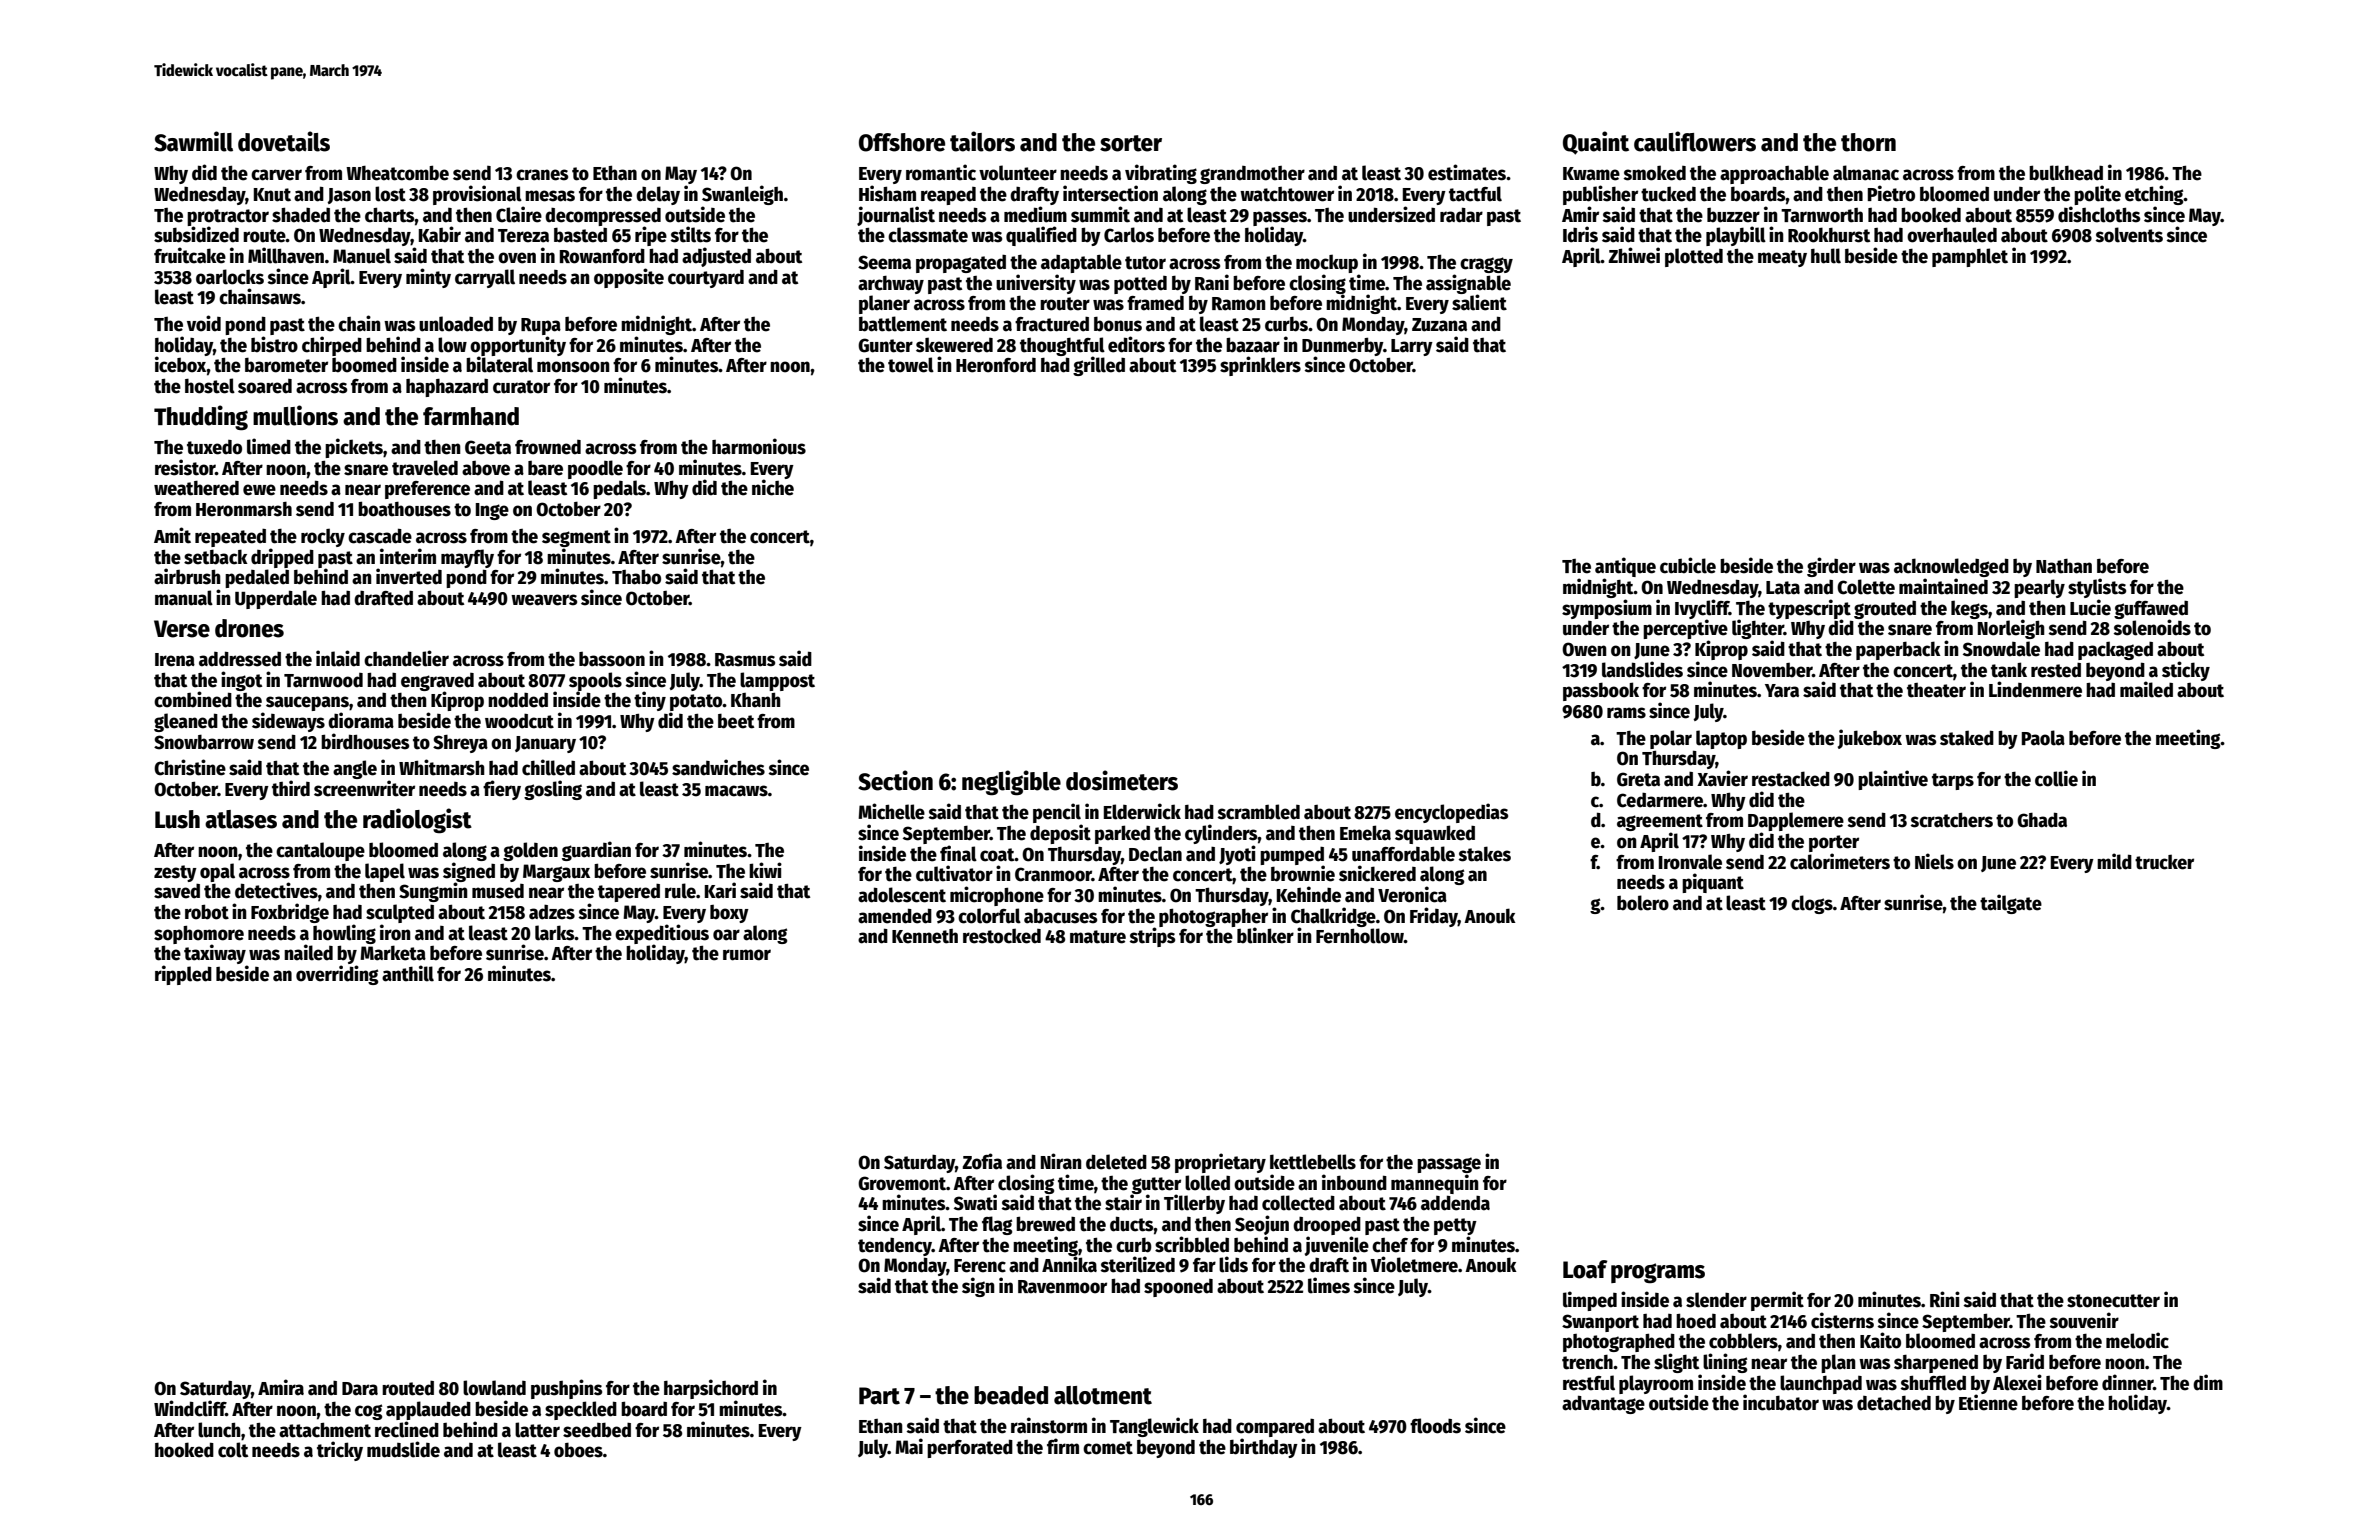 The height and width of the screenshot is (1540, 2380). What do you see at coordinates (1131, 143) in the screenshot?
I see `sorter` at bounding box center [1131, 143].
